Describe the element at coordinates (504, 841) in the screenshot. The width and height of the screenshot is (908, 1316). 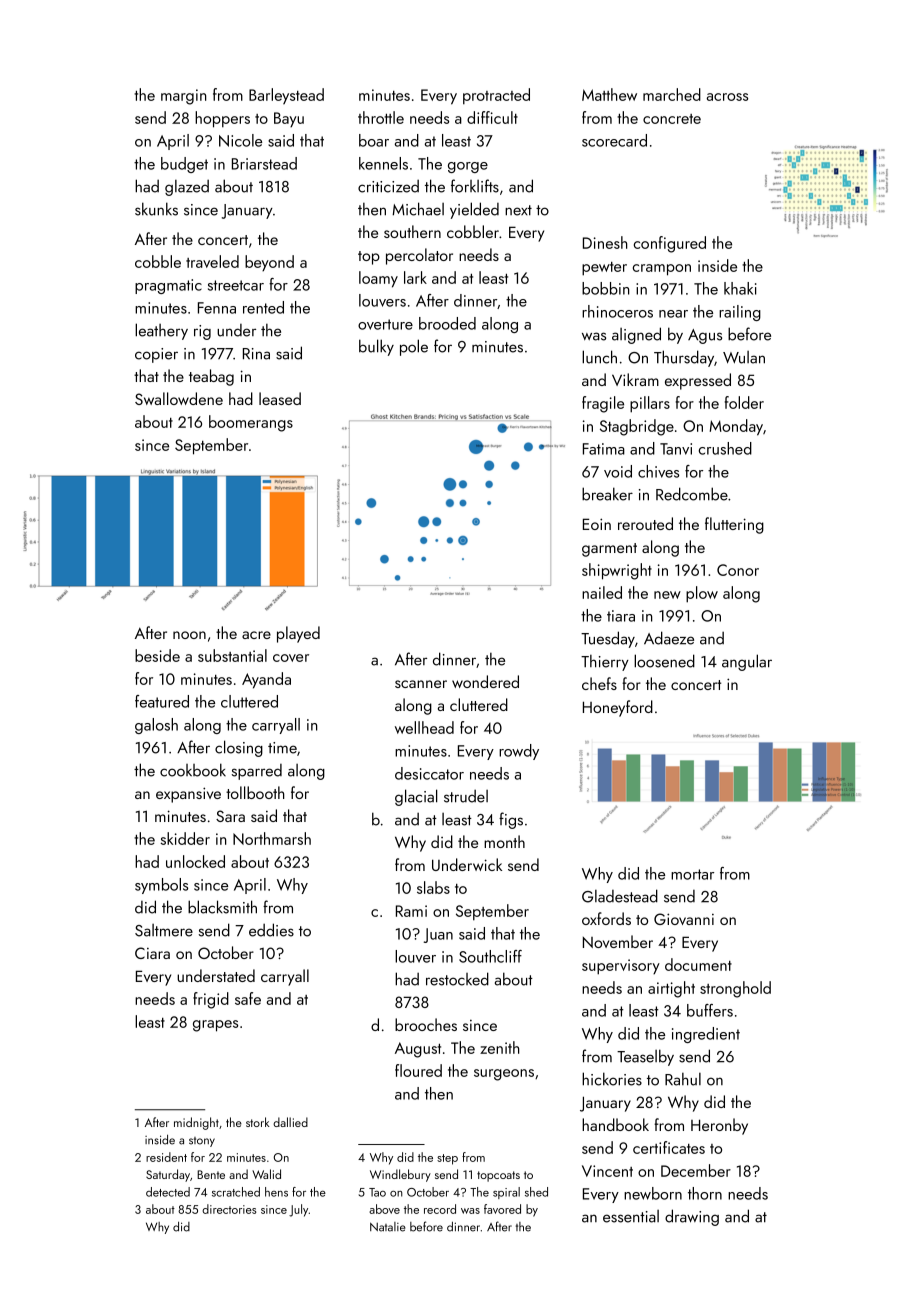
I see `month` at that location.
